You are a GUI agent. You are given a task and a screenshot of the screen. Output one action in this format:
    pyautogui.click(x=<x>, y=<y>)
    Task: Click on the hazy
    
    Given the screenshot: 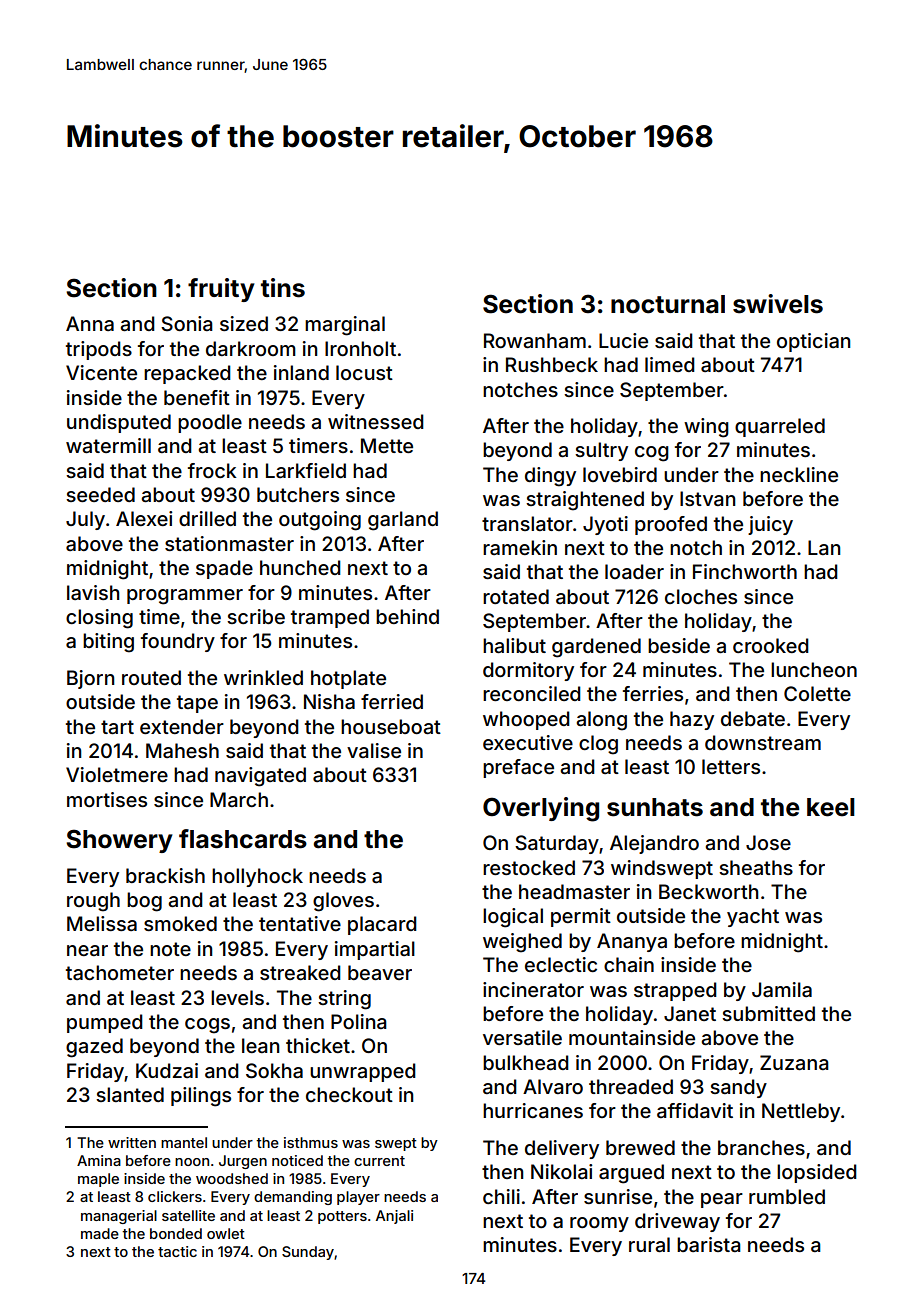 What is the action you would take?
    pyautogui.click(x=692, y=720)
